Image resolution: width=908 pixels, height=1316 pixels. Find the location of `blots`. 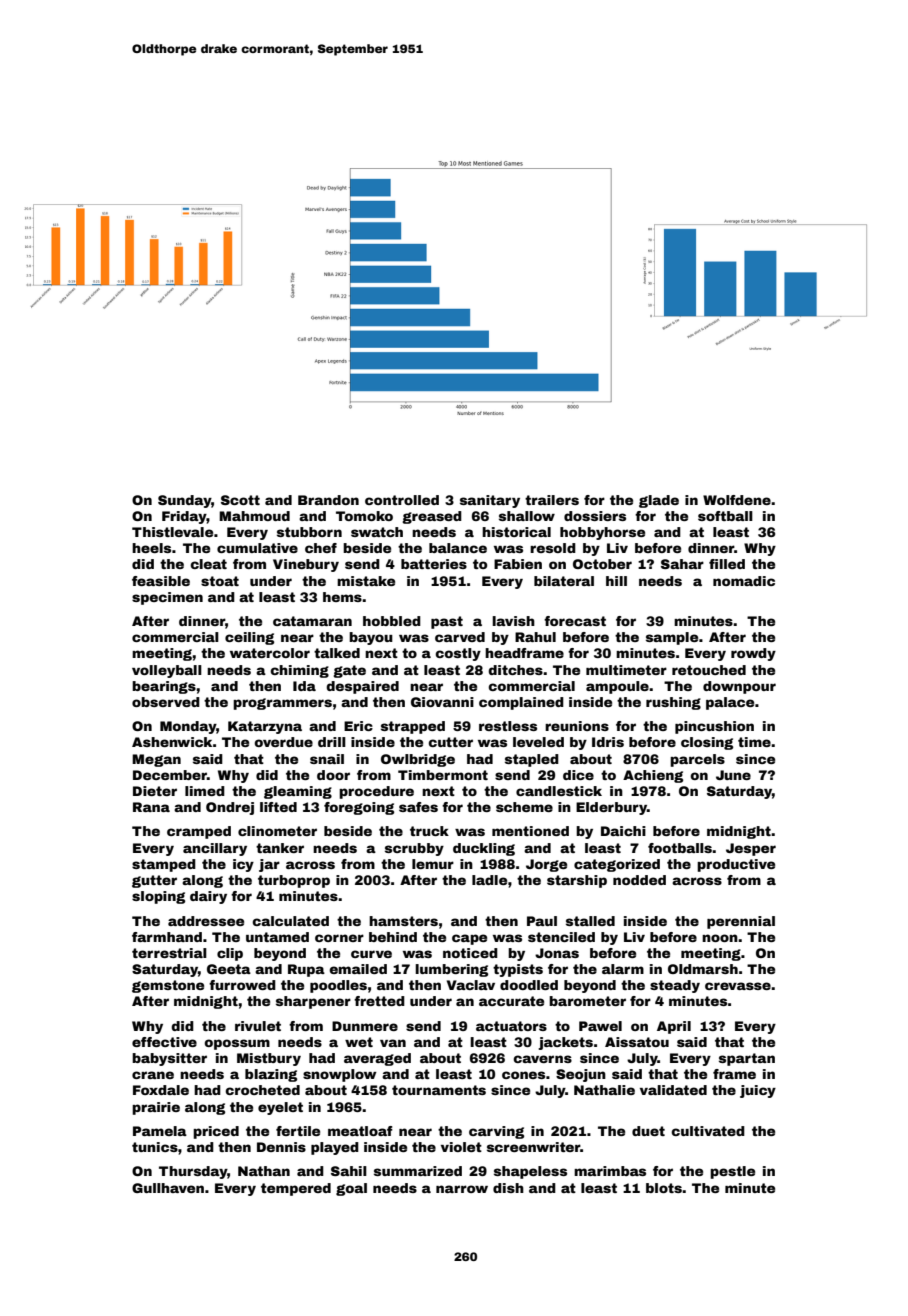

blots is located at coordinates (664, 1188).
